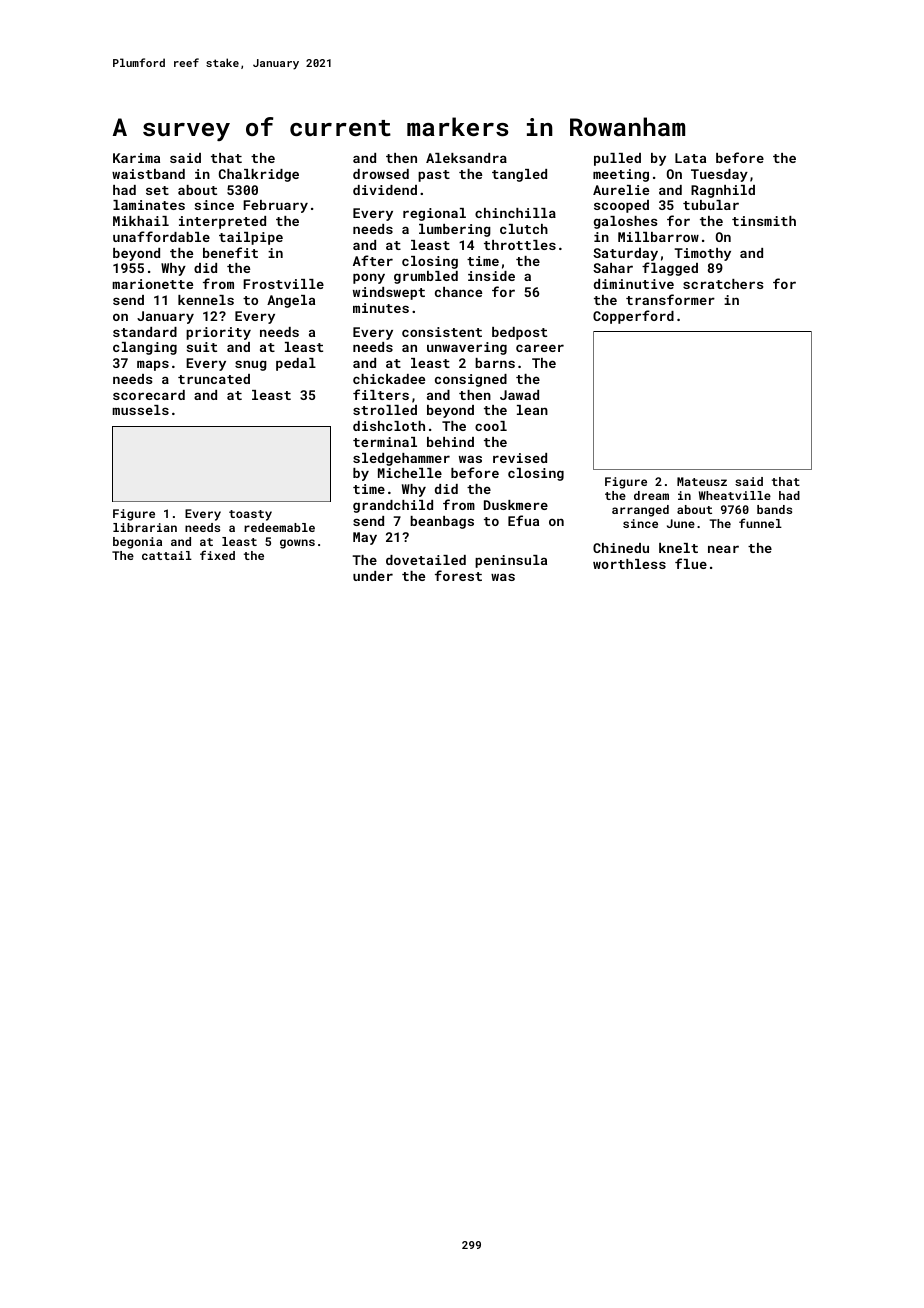 Image resolution: width=924 pixels, height=1308 pixels. What do you see at coordinates (161, 236) in the screenshot?
I see `unaffordable` at bounding box center [161, 236].
